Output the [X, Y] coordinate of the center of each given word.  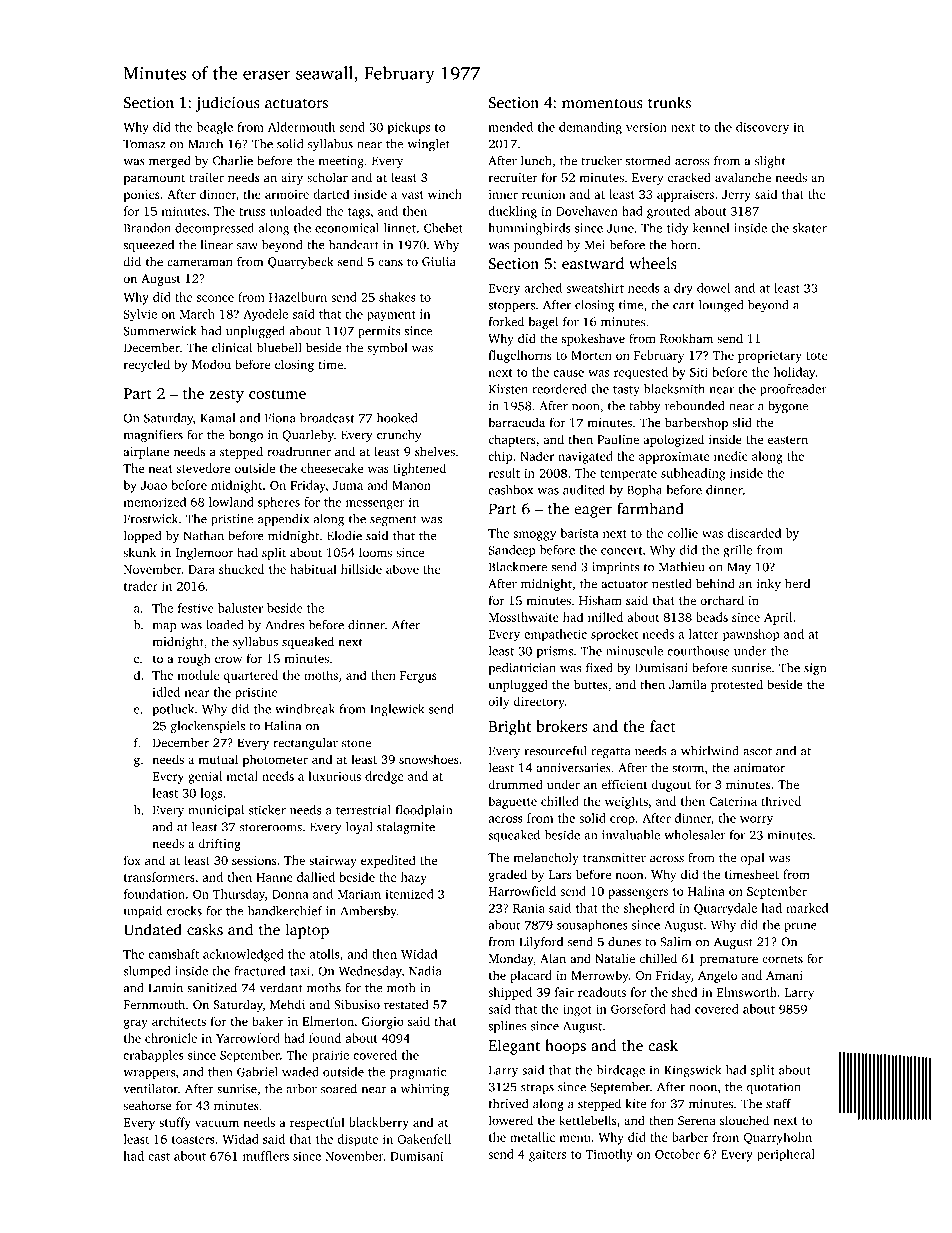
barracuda [516, 423]
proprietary [770, 357]
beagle [215, 128]
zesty [226, 396]
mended [510, 127]
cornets [782, 959]
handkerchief [285, 911]
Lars [560, 874]
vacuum [217, 1123]
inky [769, 585]
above [402, 569]
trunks [669, 102]
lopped [142, 537]
